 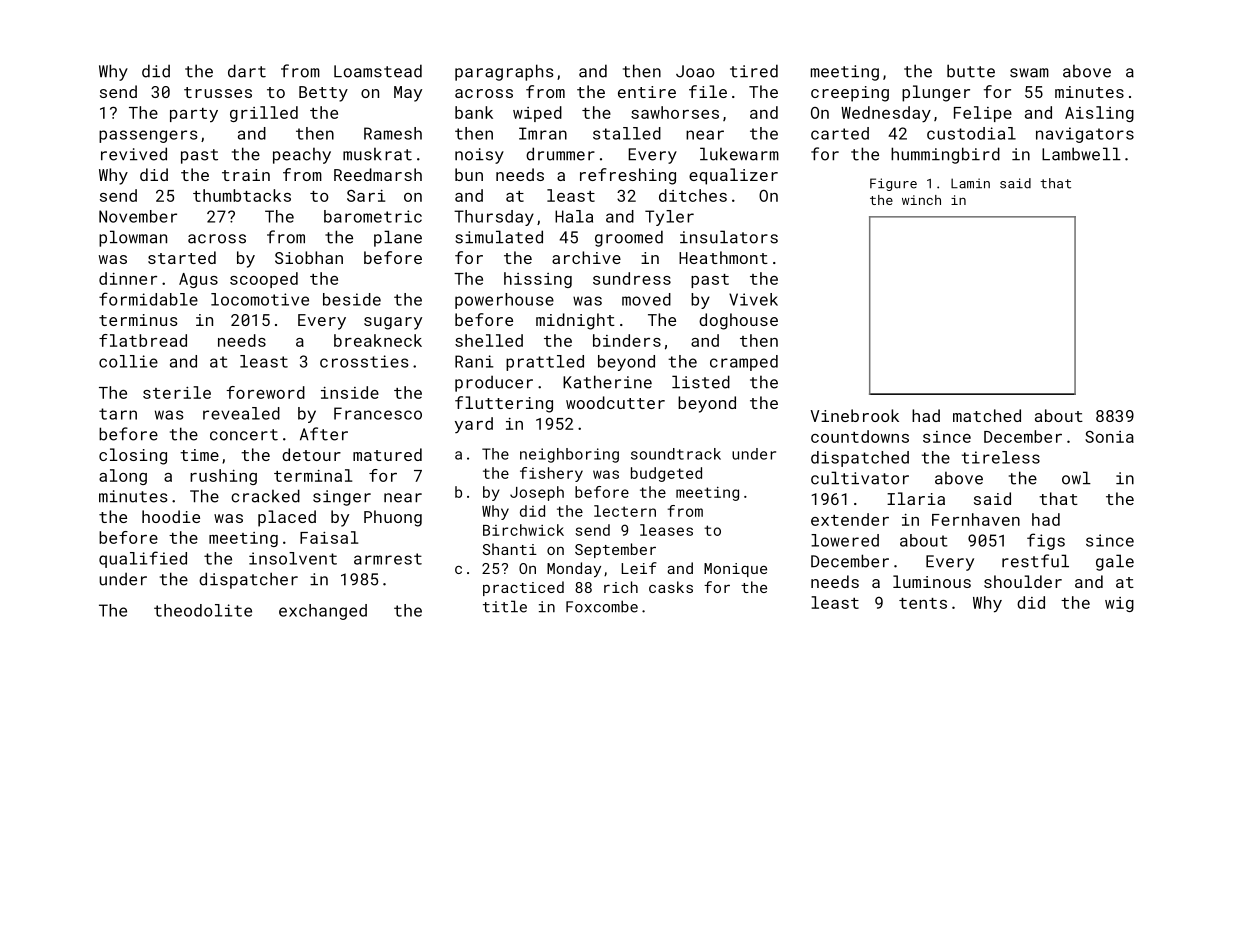 I want to click on Sonia, so click(x=1109, y=436).
